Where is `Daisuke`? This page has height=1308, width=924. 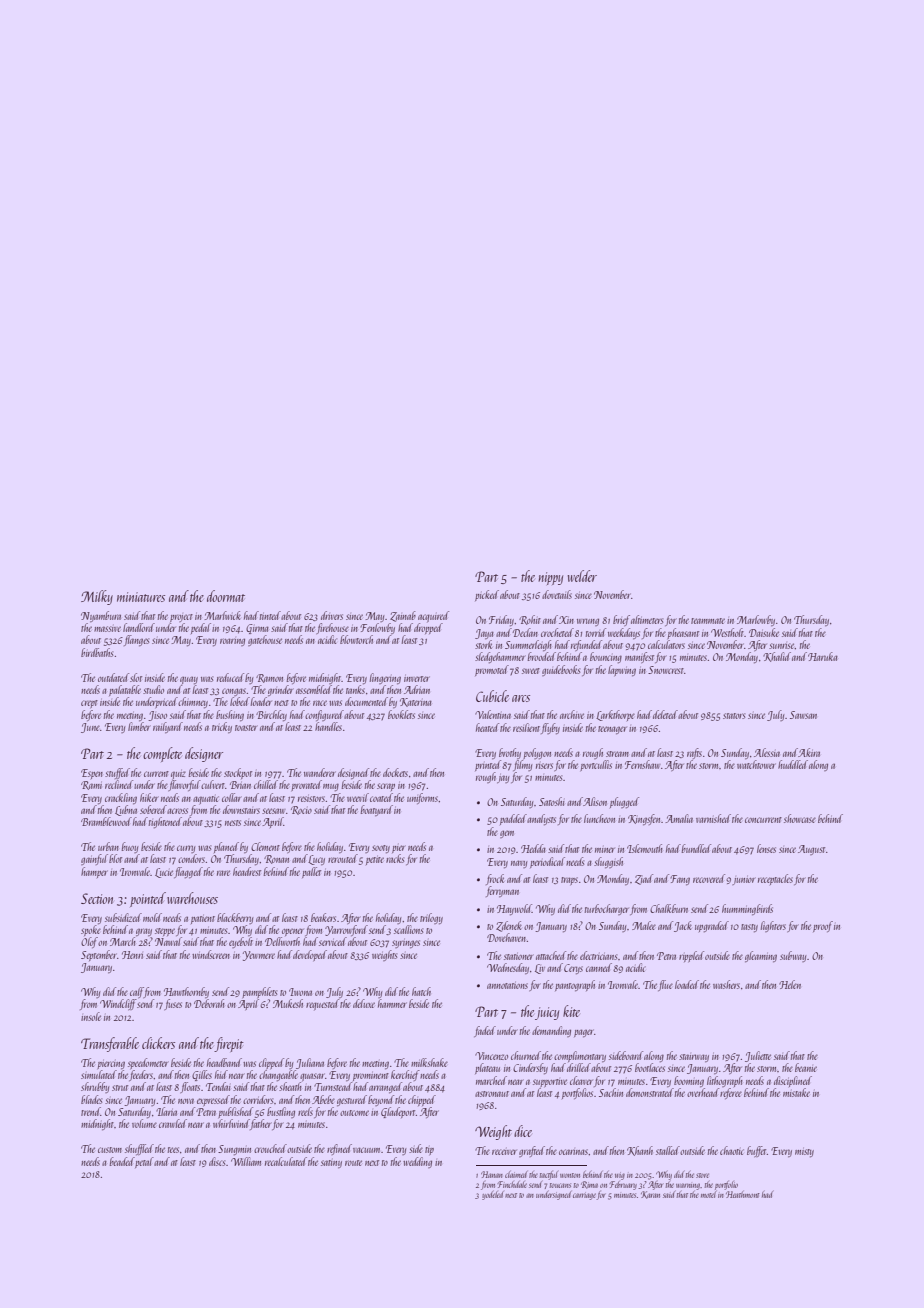
Daisuke is located at coordinates (764, 632).
